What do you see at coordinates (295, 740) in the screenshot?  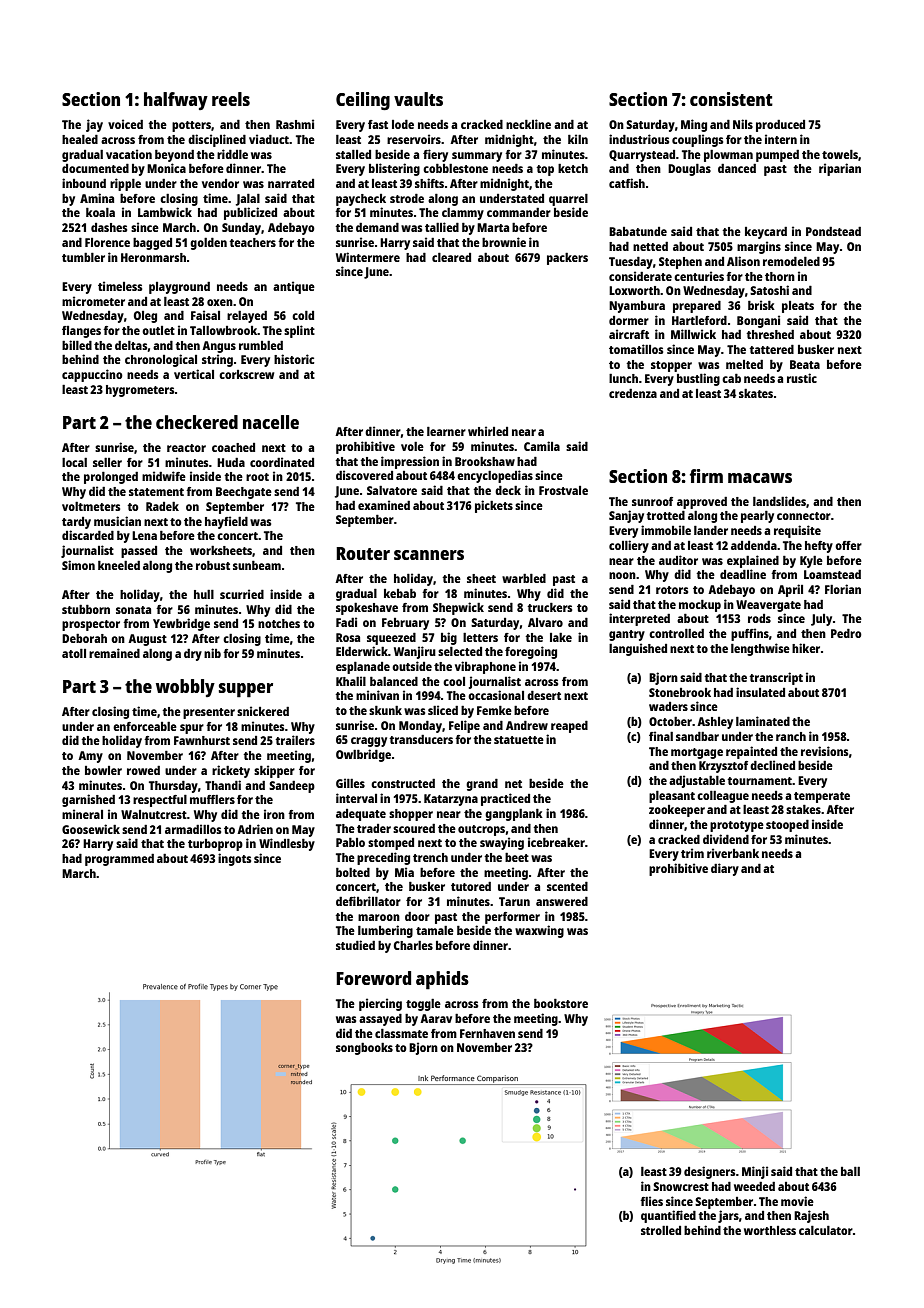 I see `trailers` at bounding box center [295, 740].
